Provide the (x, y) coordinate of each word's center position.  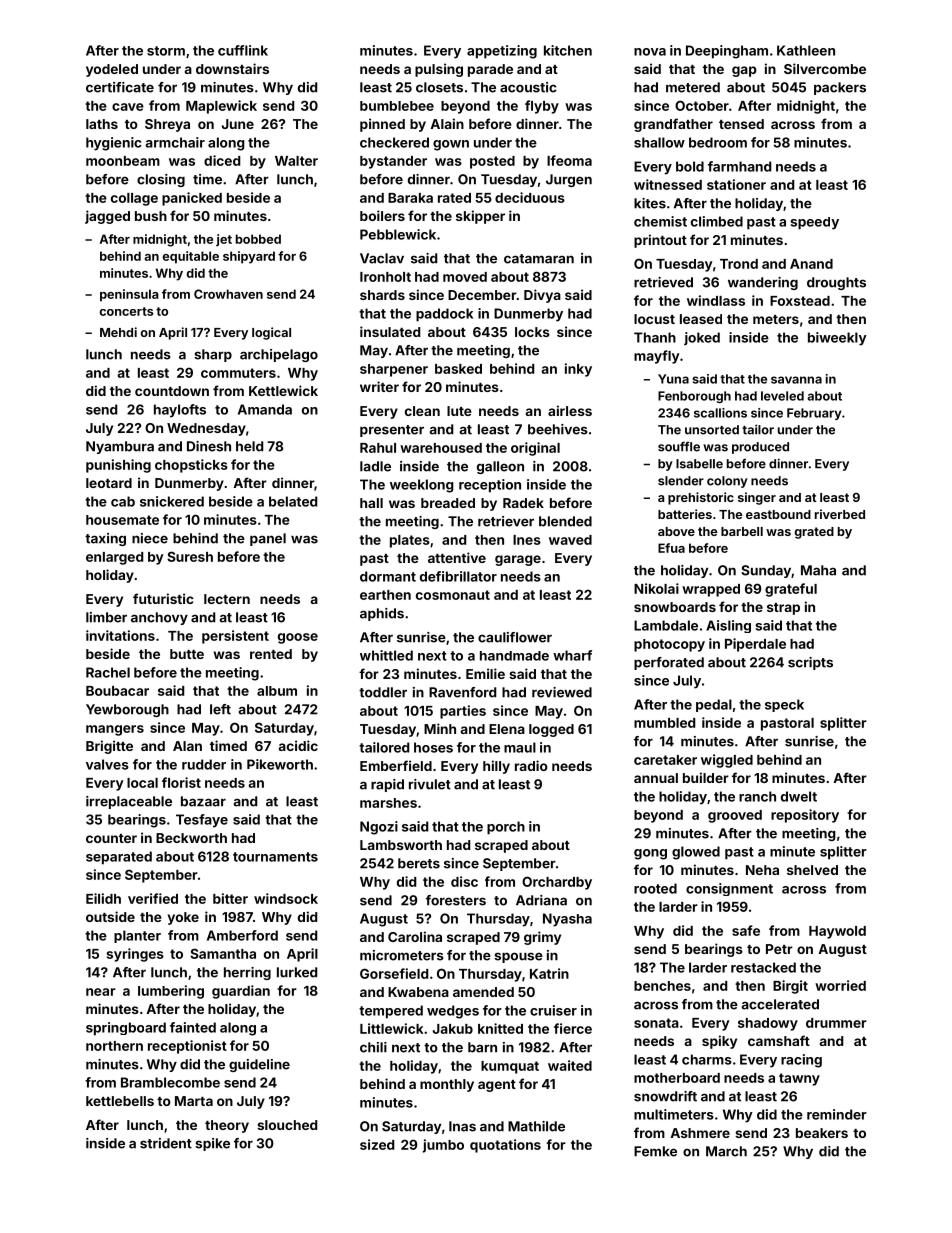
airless (570, 410)
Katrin (549, 973)
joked (702, 338)
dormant (388, 576)
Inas (462, 1126)
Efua (671, 548)
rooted (655, 888)
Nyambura (120, 447)
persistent (235, 637)
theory (227, 1126)
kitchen (568, 50)
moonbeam (123, 161)
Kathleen (806, 50)
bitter (230, 898)
